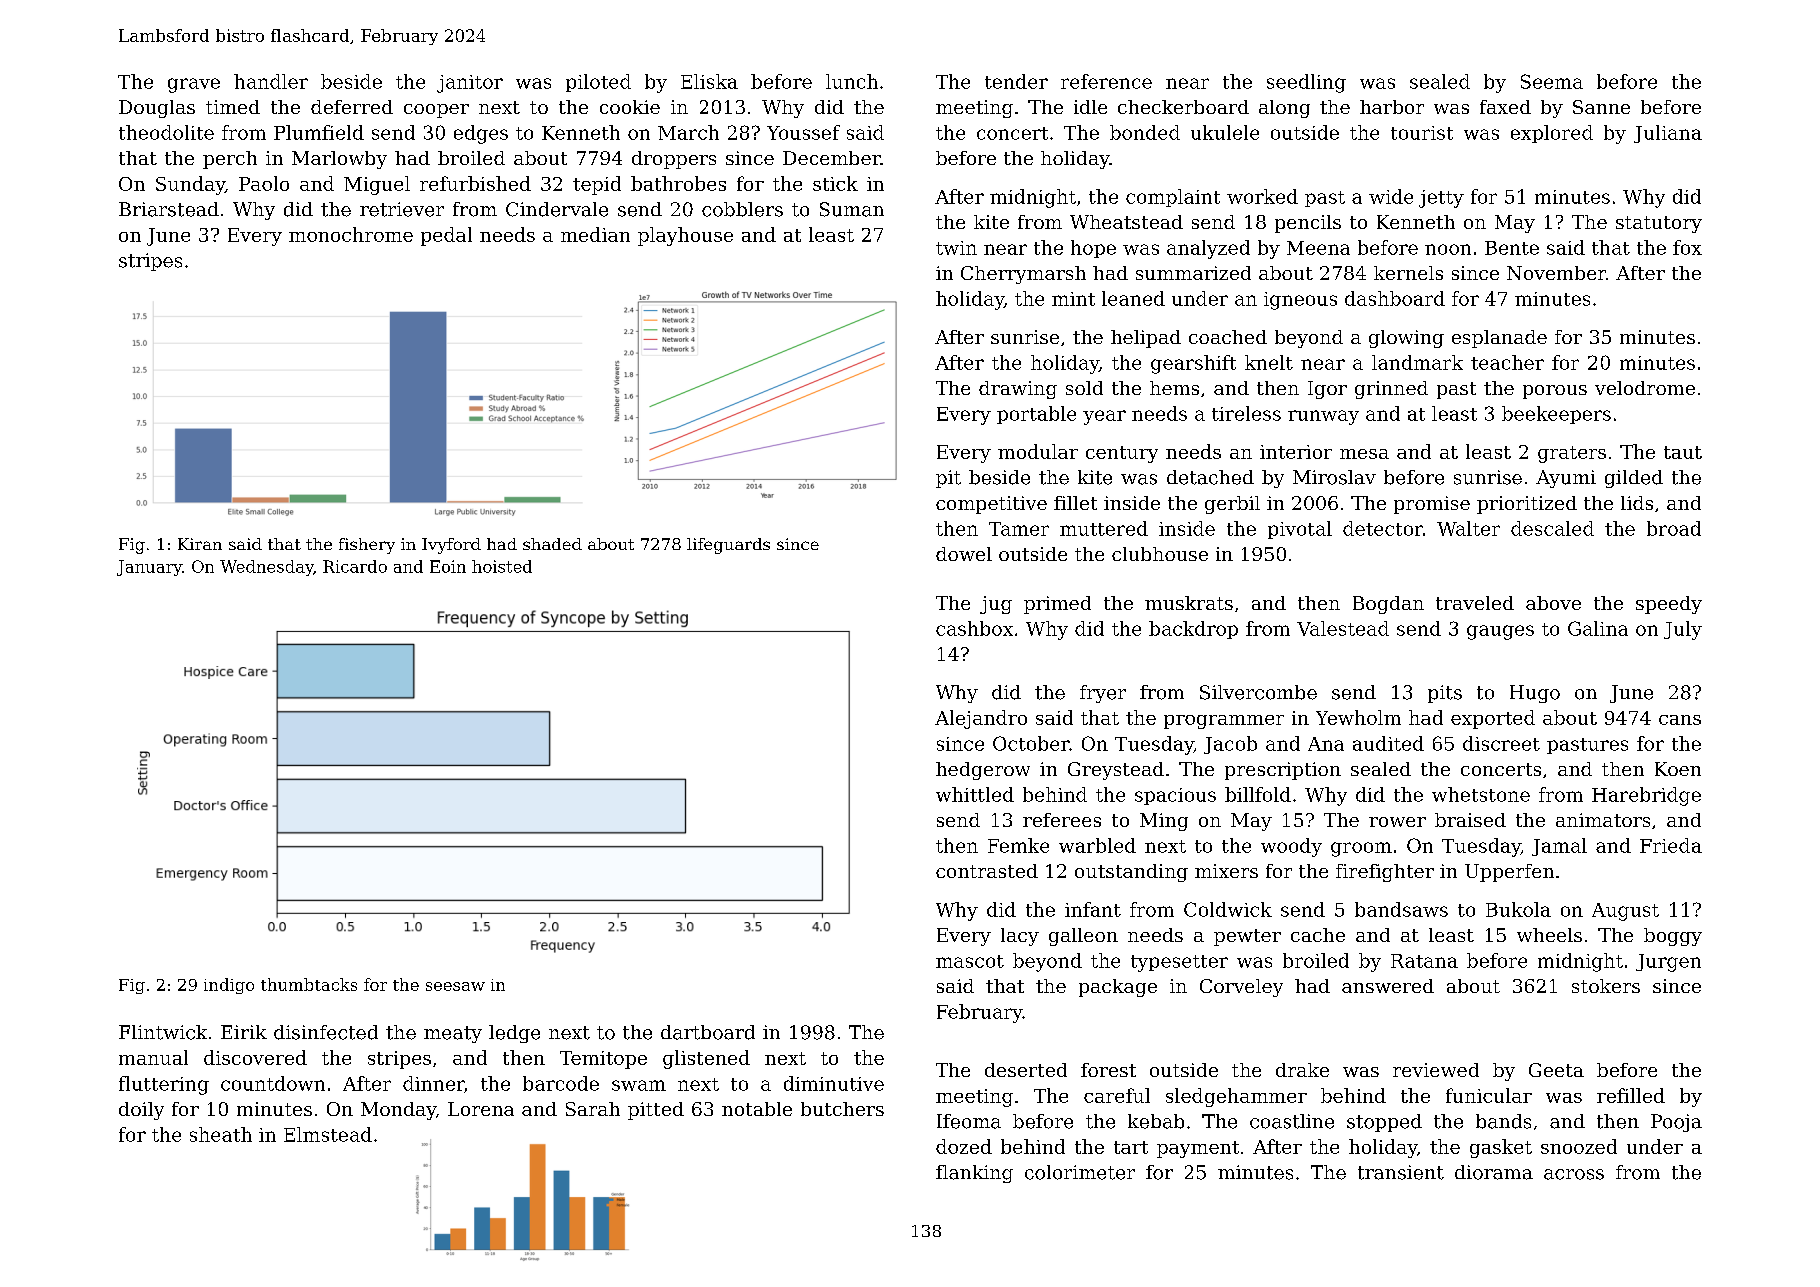 The height and width of the page is (1287, 1820). Describe the element at coordinates (1499, 339) in the page. I see `esplanade` at that location.
